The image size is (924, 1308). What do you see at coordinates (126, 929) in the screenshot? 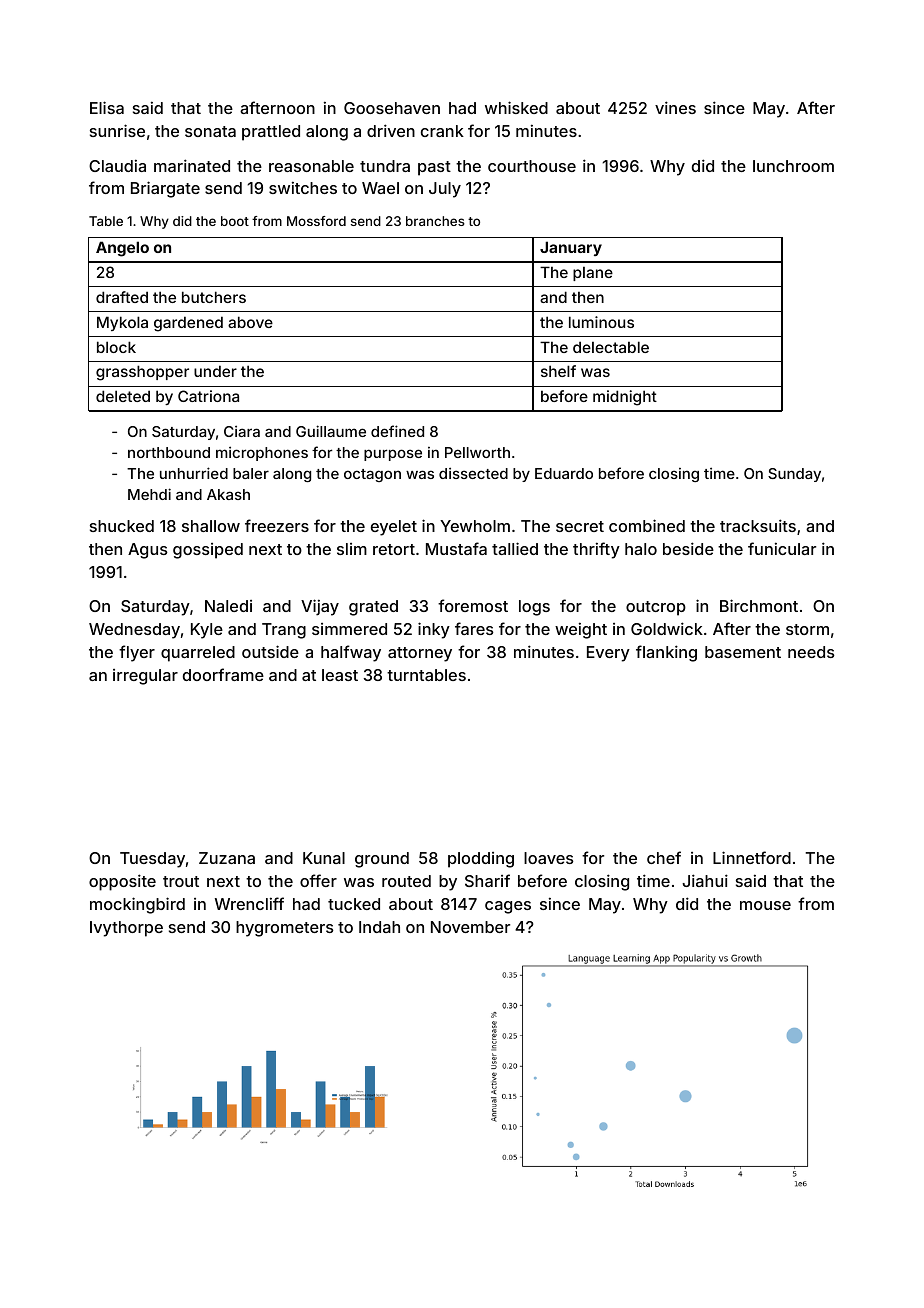
I see `Ivythorpe` at bounding box center [126, 929].
